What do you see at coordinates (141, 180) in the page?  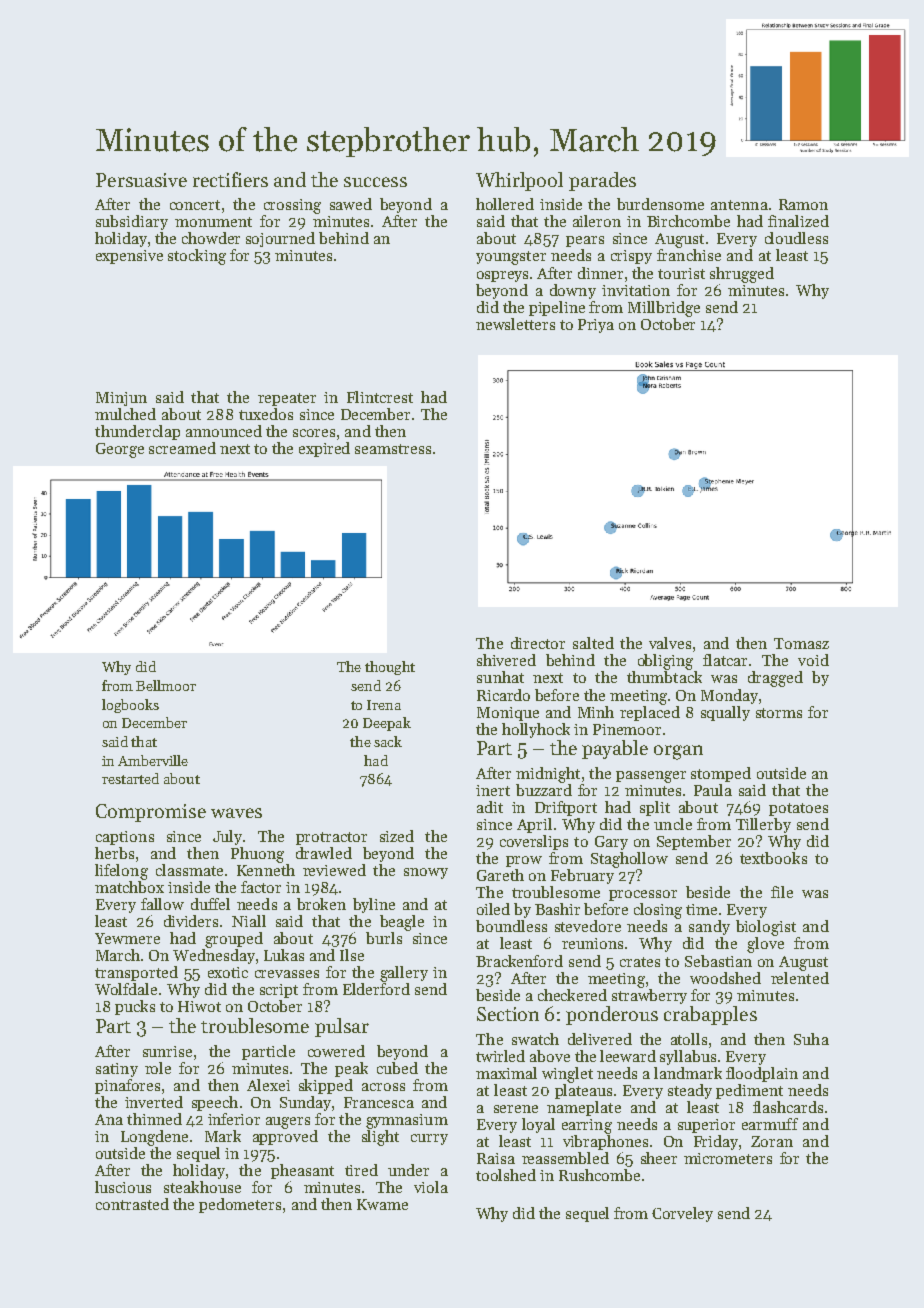 I see `Persuasive` at bounding box center [141, 180].
